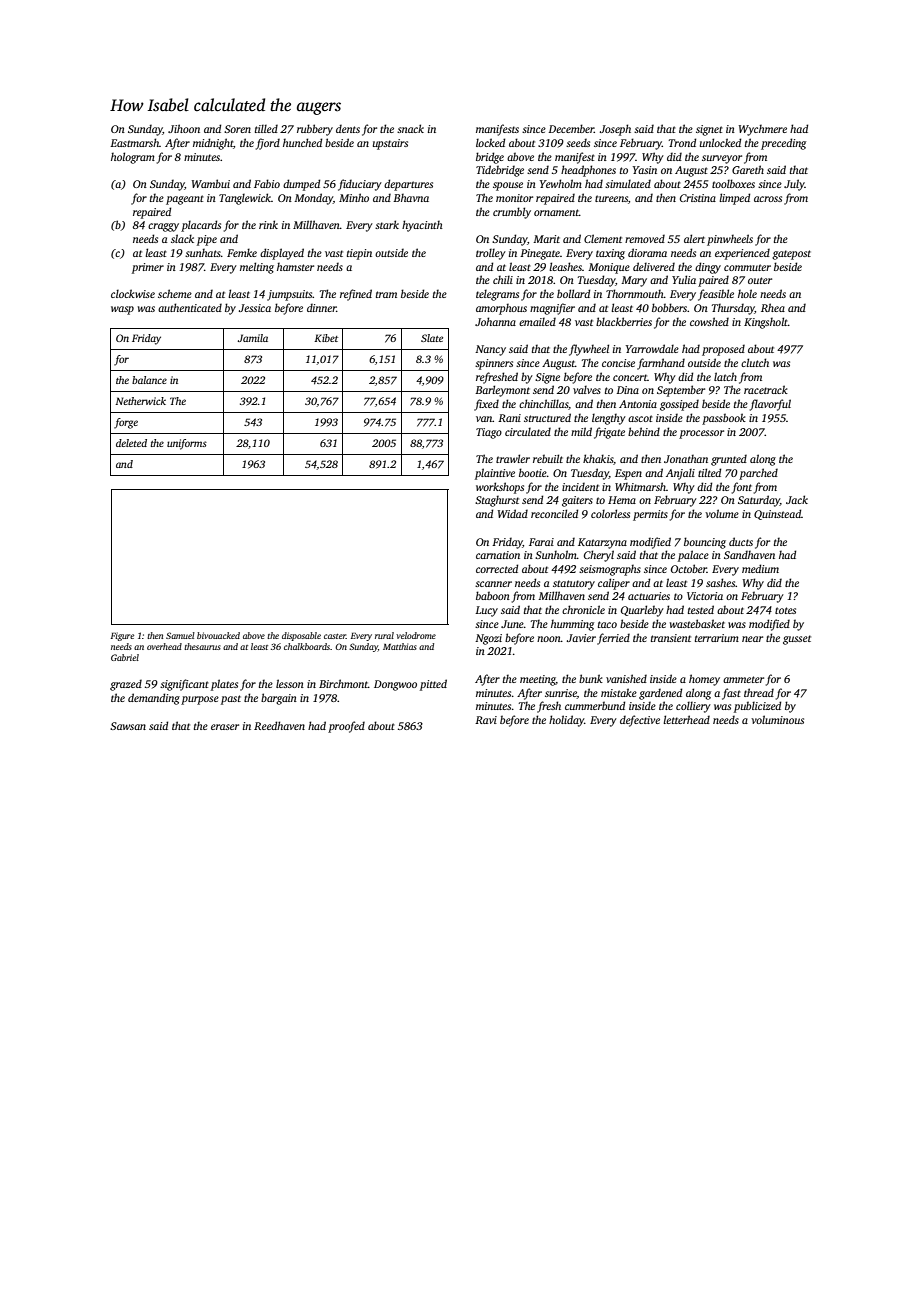  What do you see at coordinates (741, 541) in the screenshot?
I see `ducts` at bounding box center [741, 541].
